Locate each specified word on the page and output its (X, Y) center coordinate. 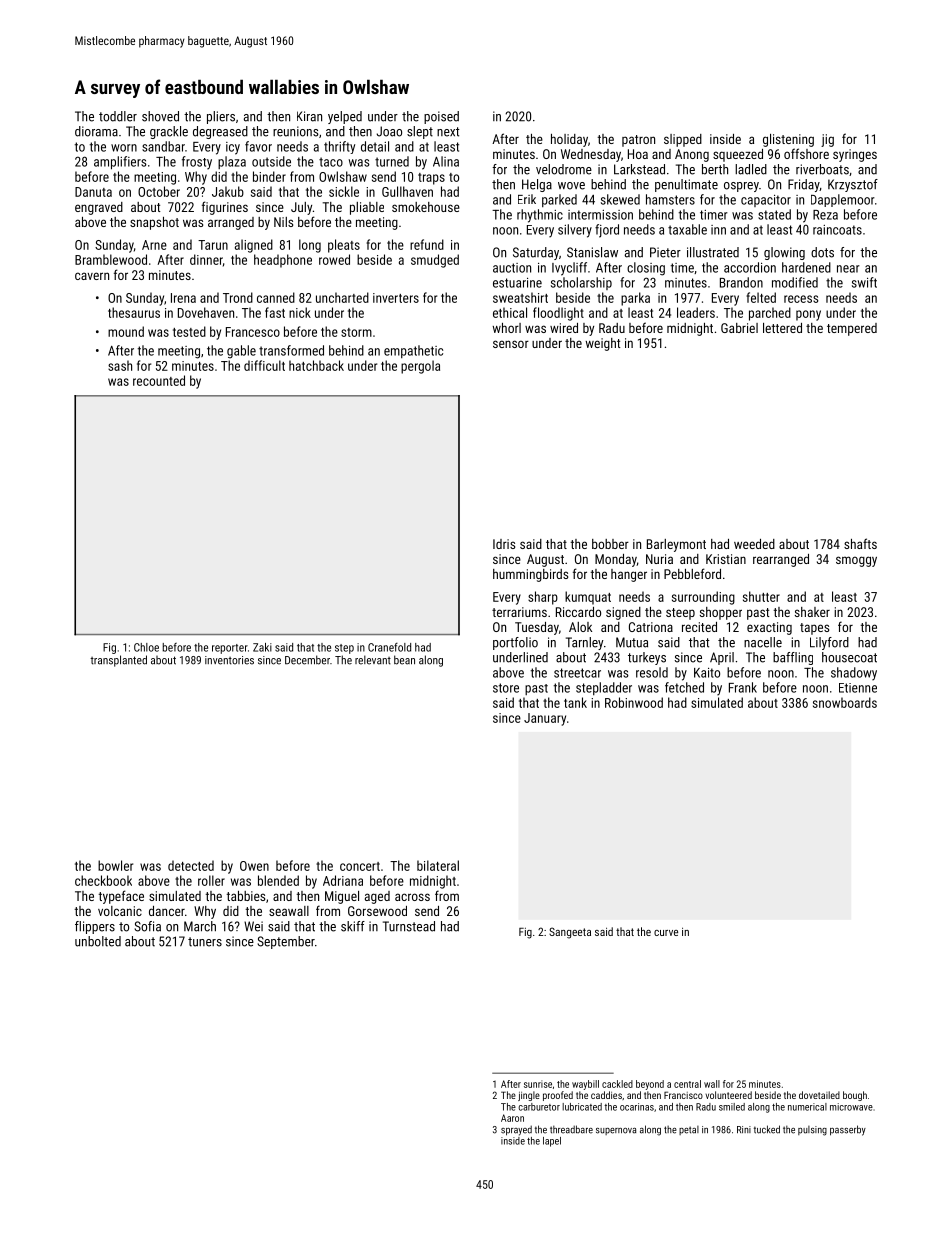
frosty (197, 163)
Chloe (146, 647)
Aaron (512, 1118)
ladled (751, 169)
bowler (115, 865)
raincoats (837, 230)
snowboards (845, 702)
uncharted (342, 297)
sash (120, 365)
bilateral (438, 865)
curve (666, 933)
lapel (552, 1142)
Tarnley (585, 643)
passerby (848, 1130)
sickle (344, 191)
